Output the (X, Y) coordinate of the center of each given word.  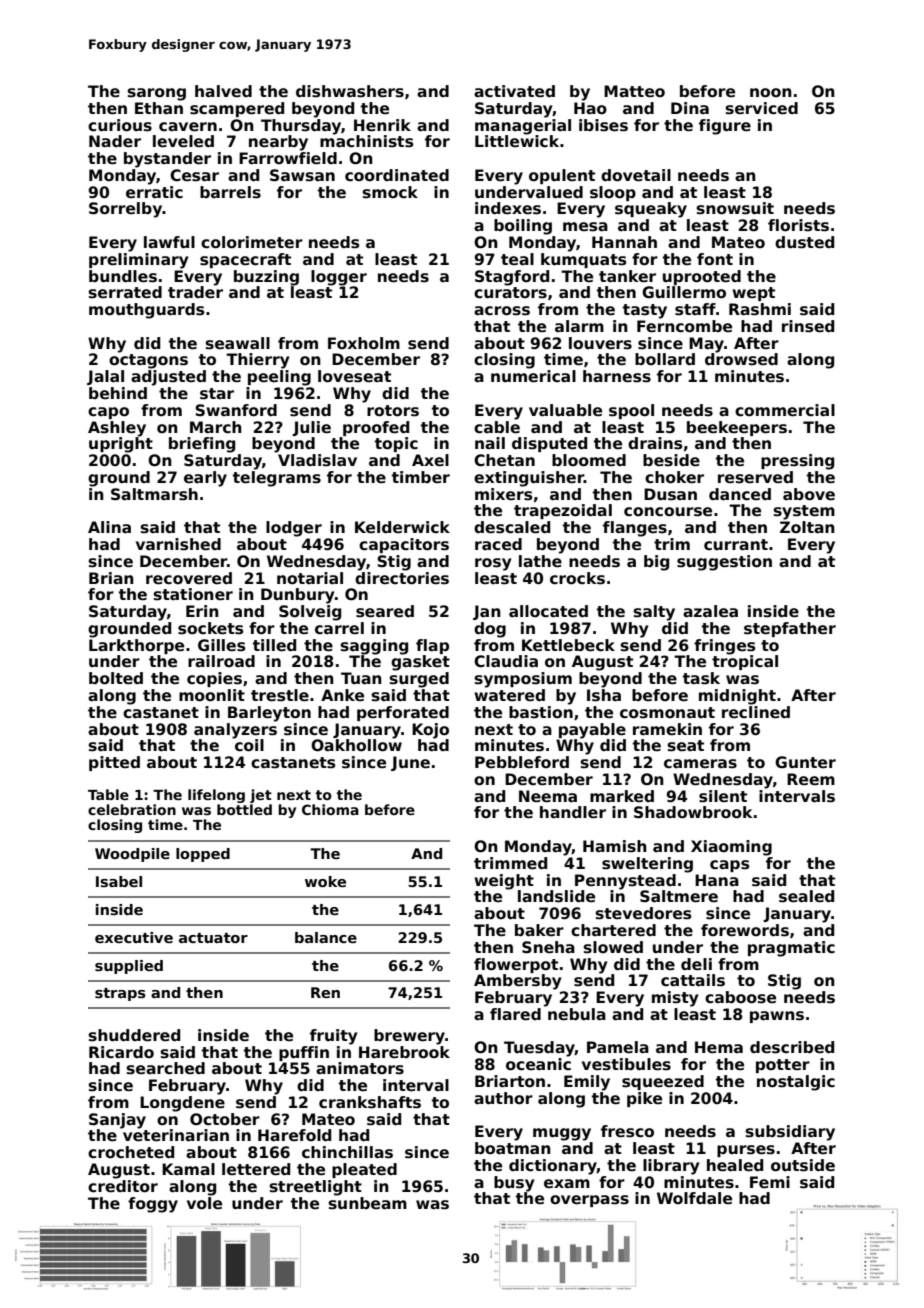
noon (771, 93)
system (804, 512)
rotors (393, 411)
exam (567, 1184)
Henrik (382, 125)
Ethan (159, 108)
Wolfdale (694, 1198)
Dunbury (297, 596)
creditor (123, 1186)
